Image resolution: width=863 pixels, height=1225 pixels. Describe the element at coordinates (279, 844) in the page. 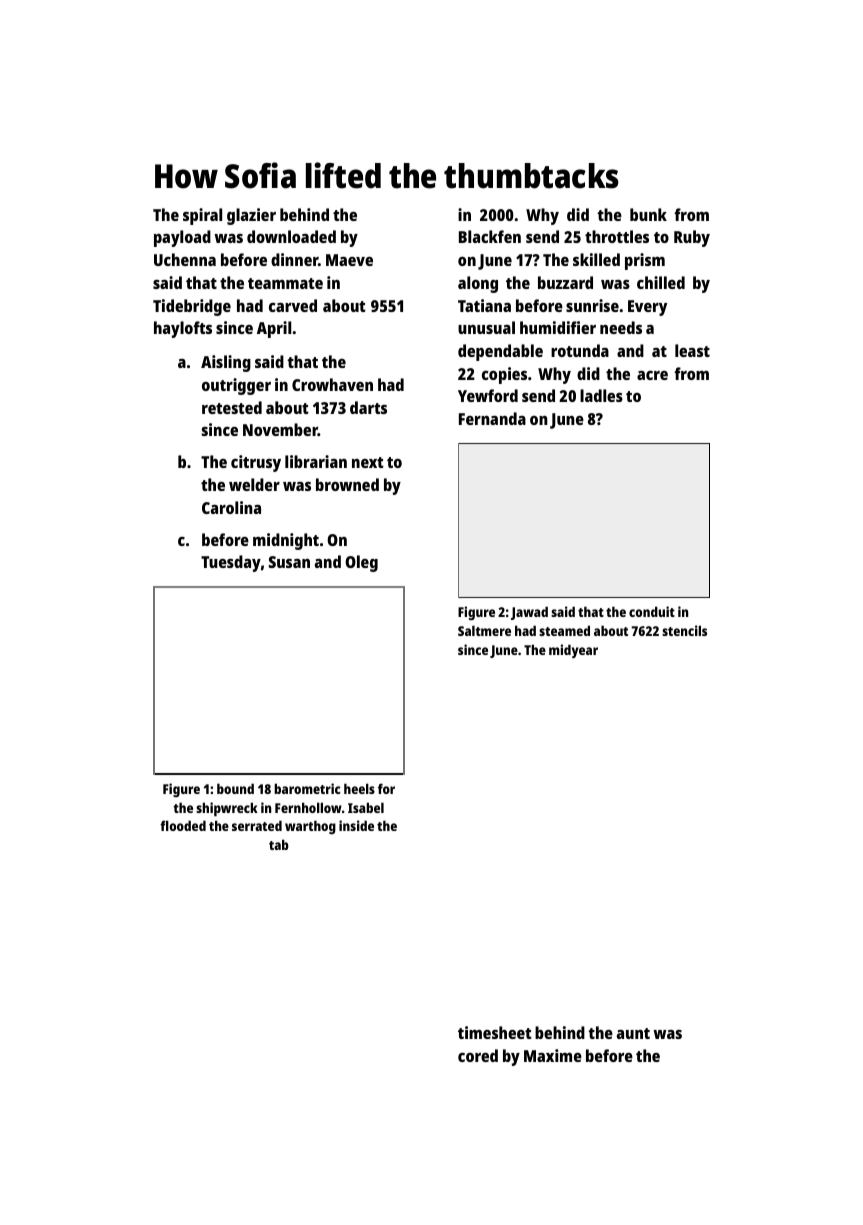

I see `tab` at that location.
